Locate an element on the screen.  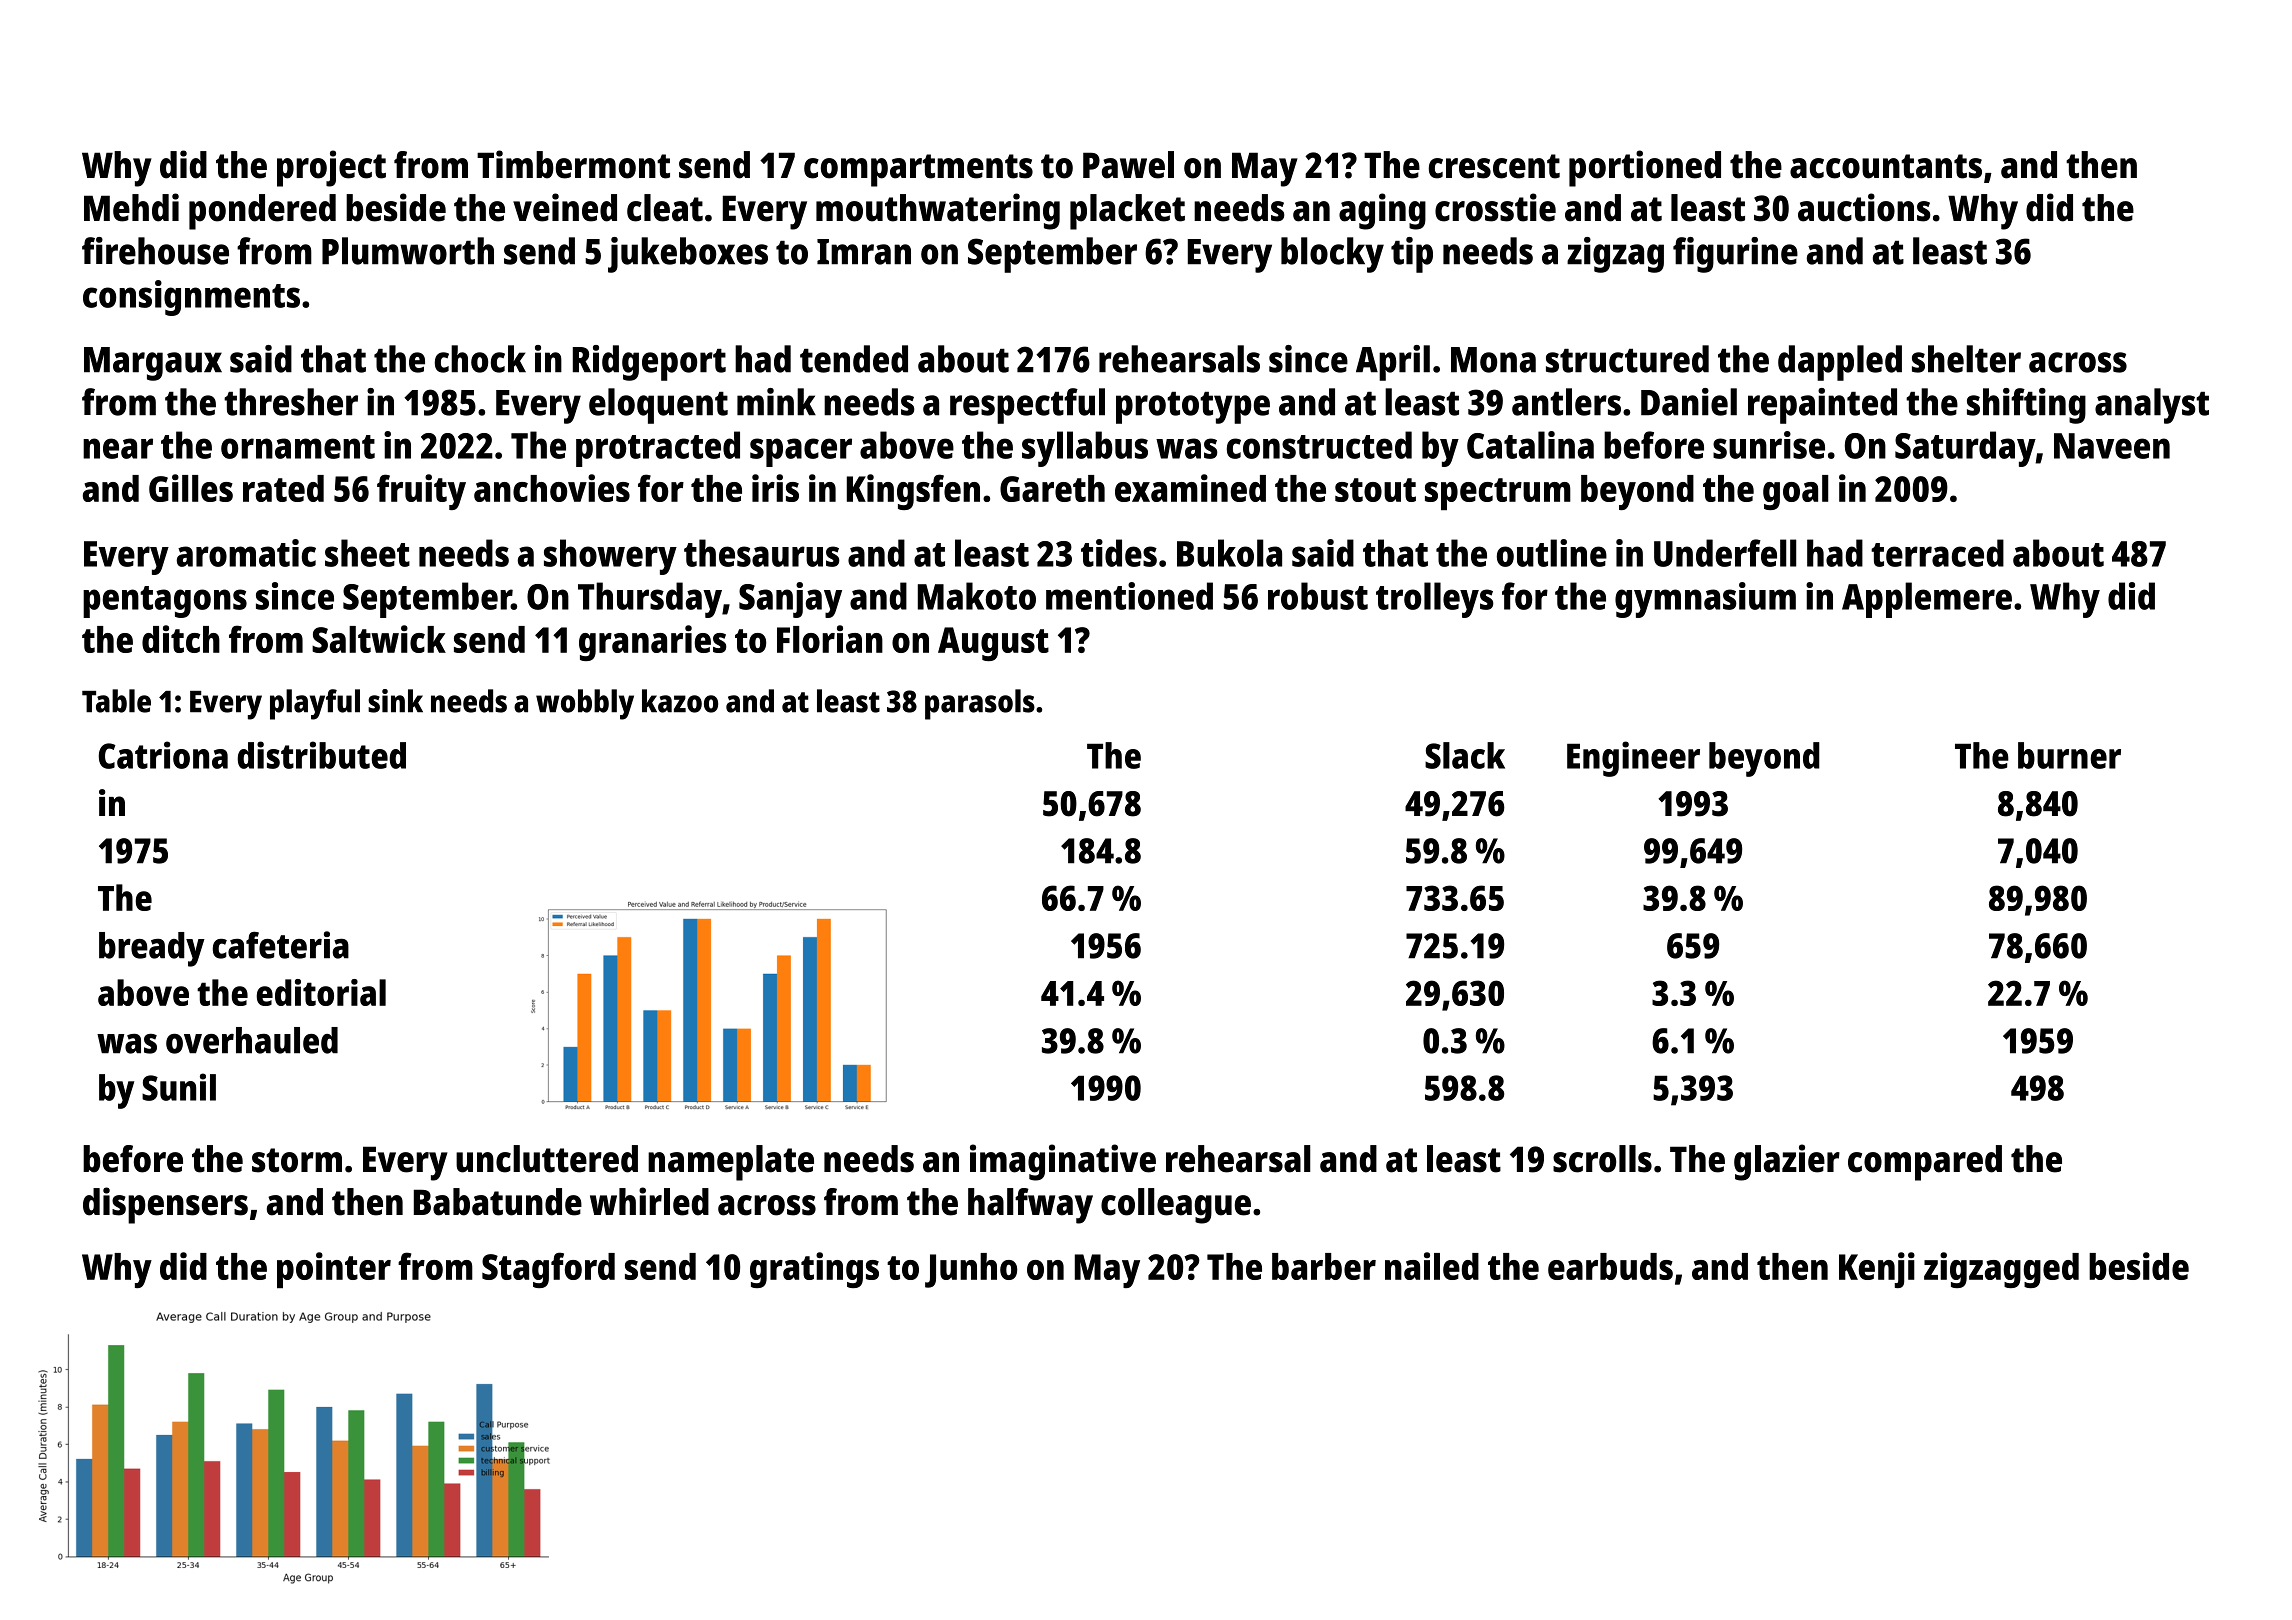
Engineer is located at coordinates (1633, 759).
